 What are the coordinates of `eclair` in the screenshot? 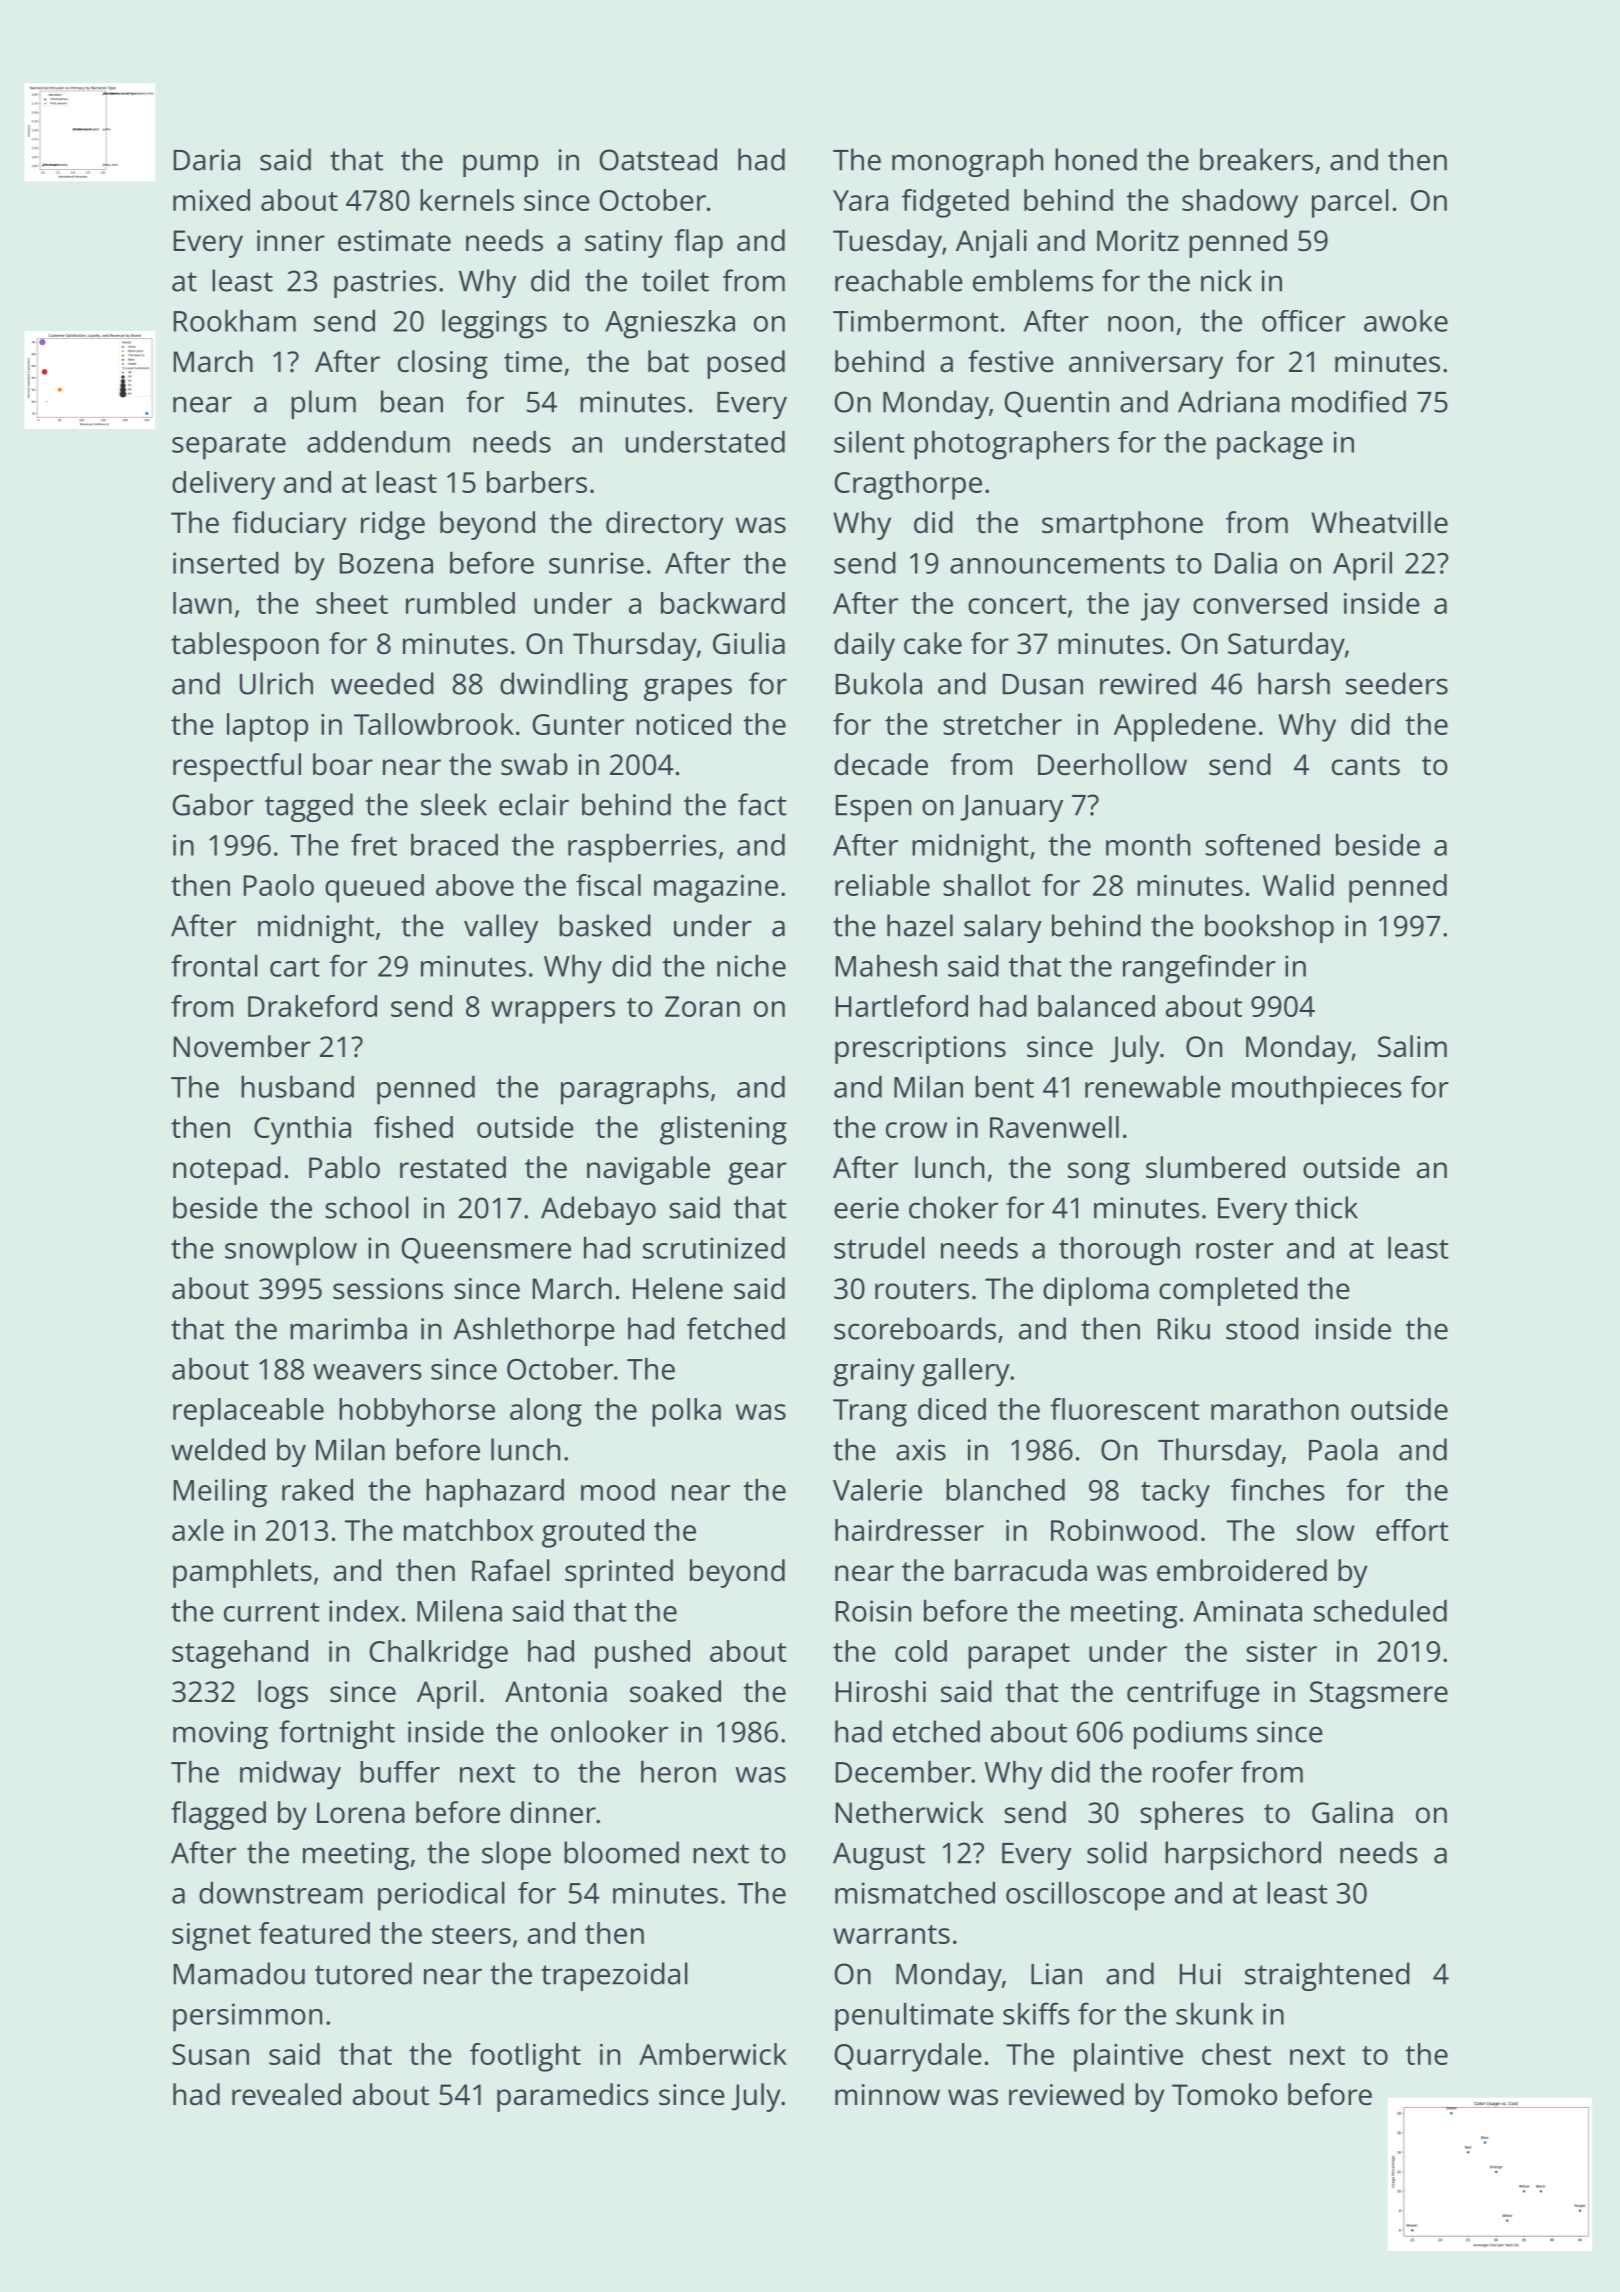 It's located at (534, 804).
